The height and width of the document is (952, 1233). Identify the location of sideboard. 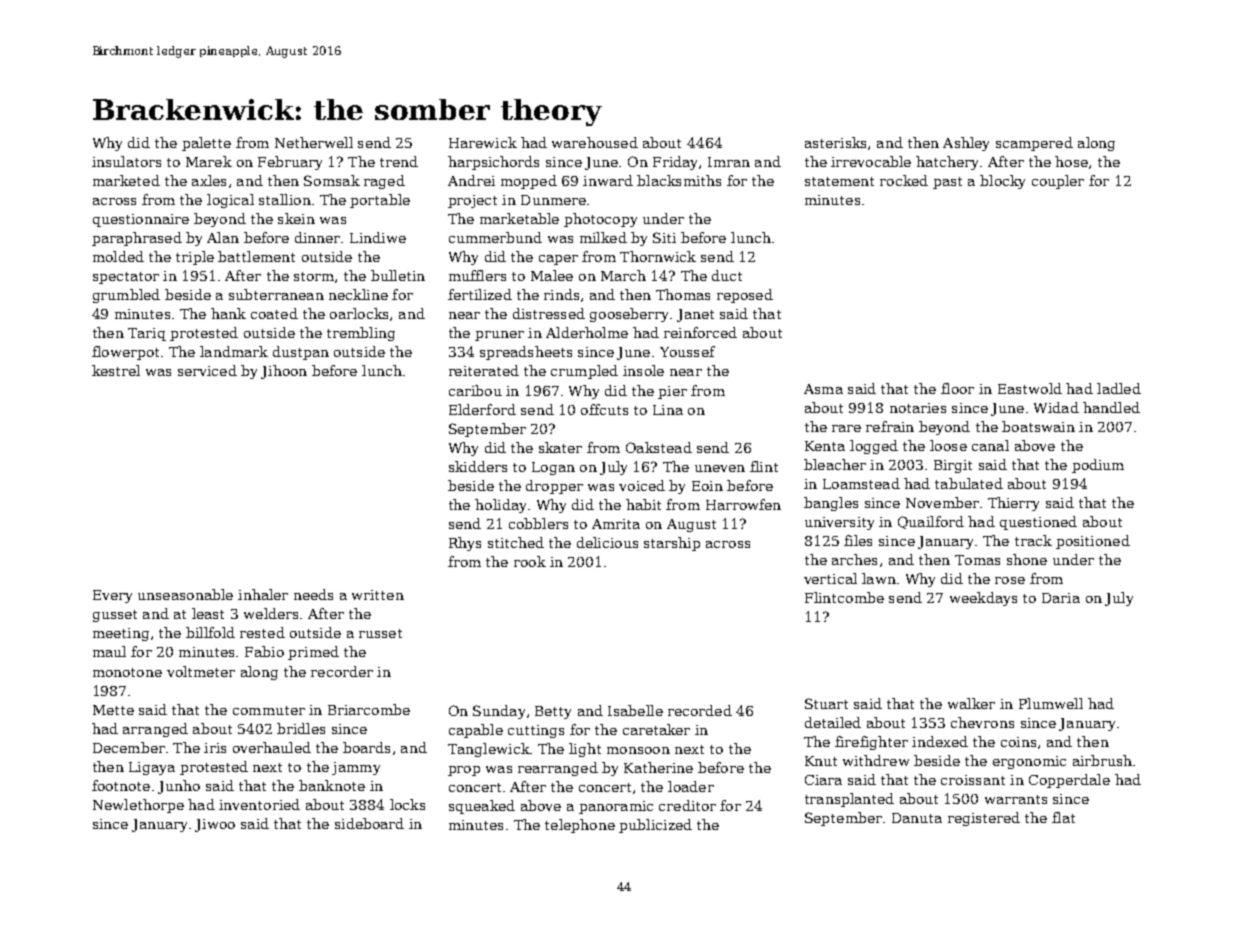
(369, 823).
